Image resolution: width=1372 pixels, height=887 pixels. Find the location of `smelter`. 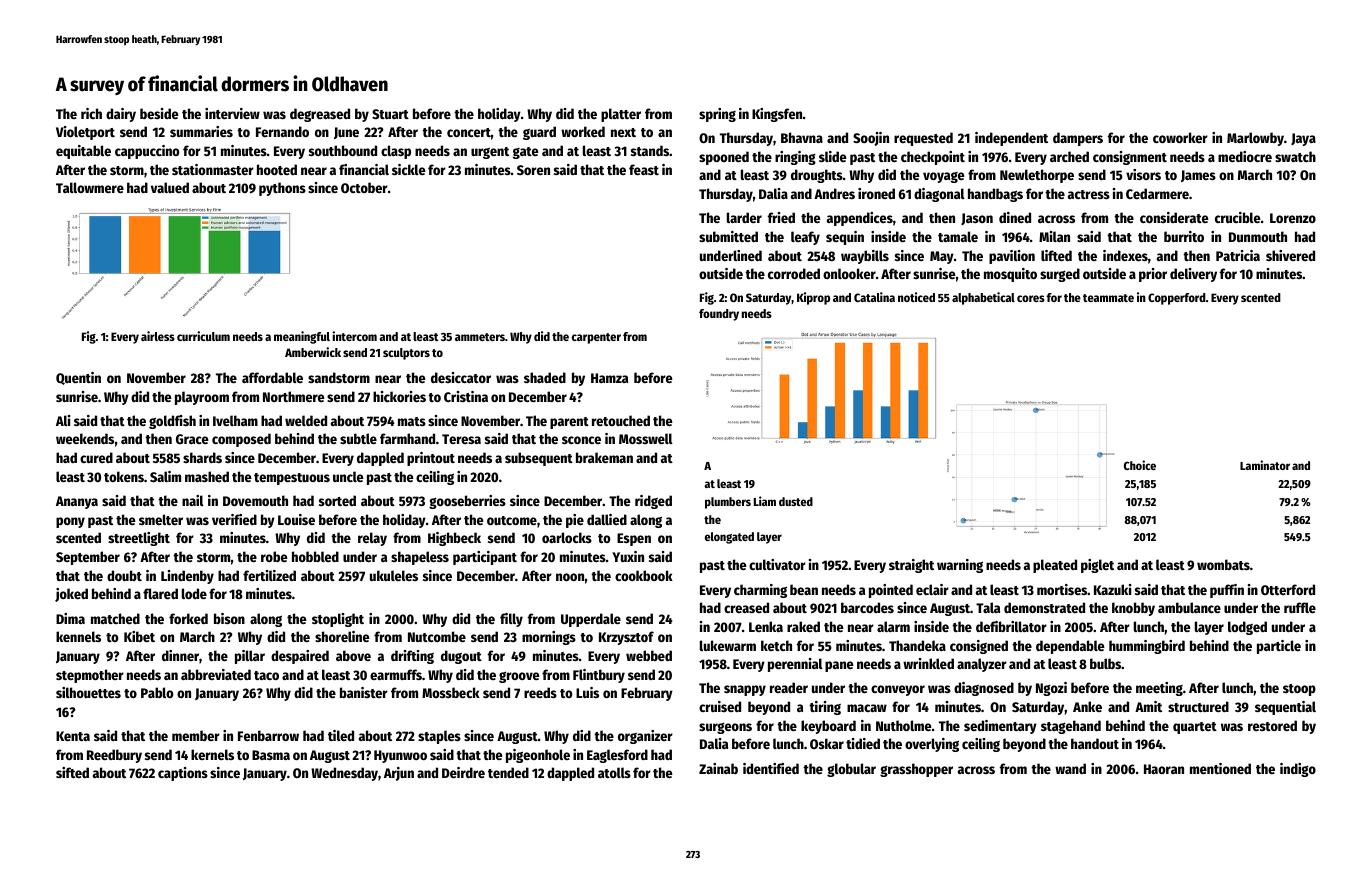

smelter is located at coordinates (161, 519).
